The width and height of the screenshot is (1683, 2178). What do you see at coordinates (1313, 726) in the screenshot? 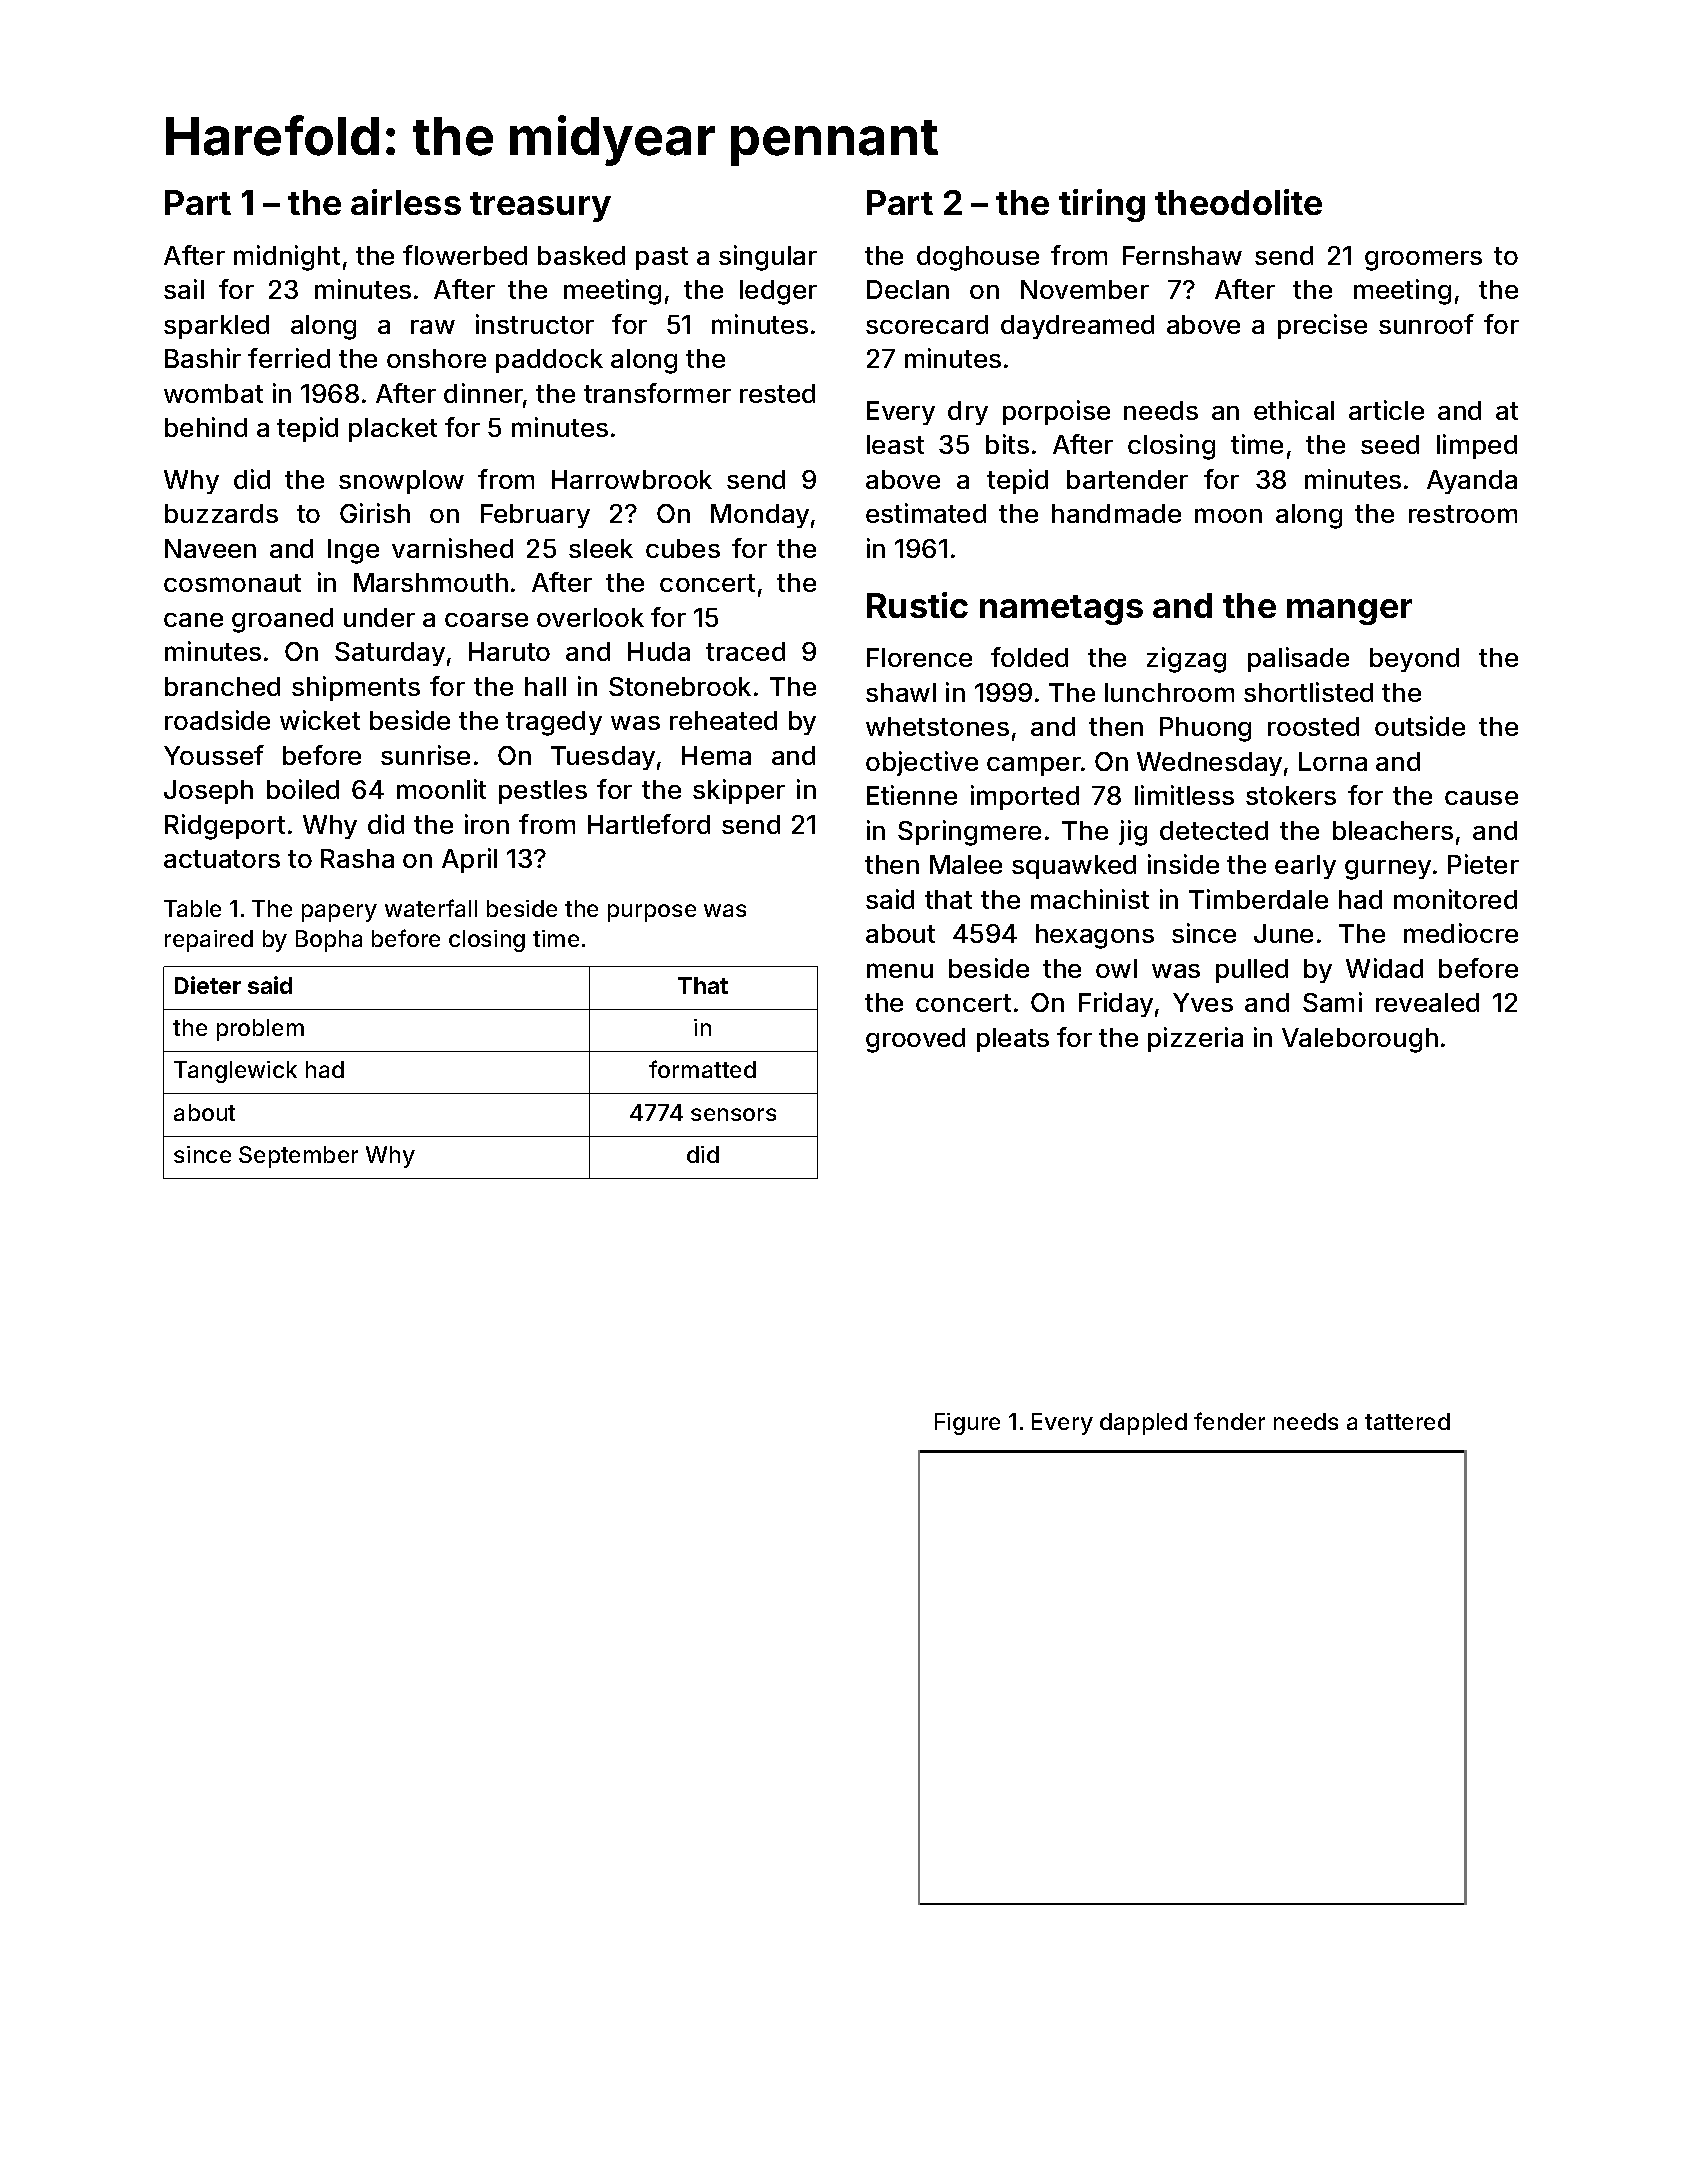
I see `roosted` at bounding box center [1313, 726].
